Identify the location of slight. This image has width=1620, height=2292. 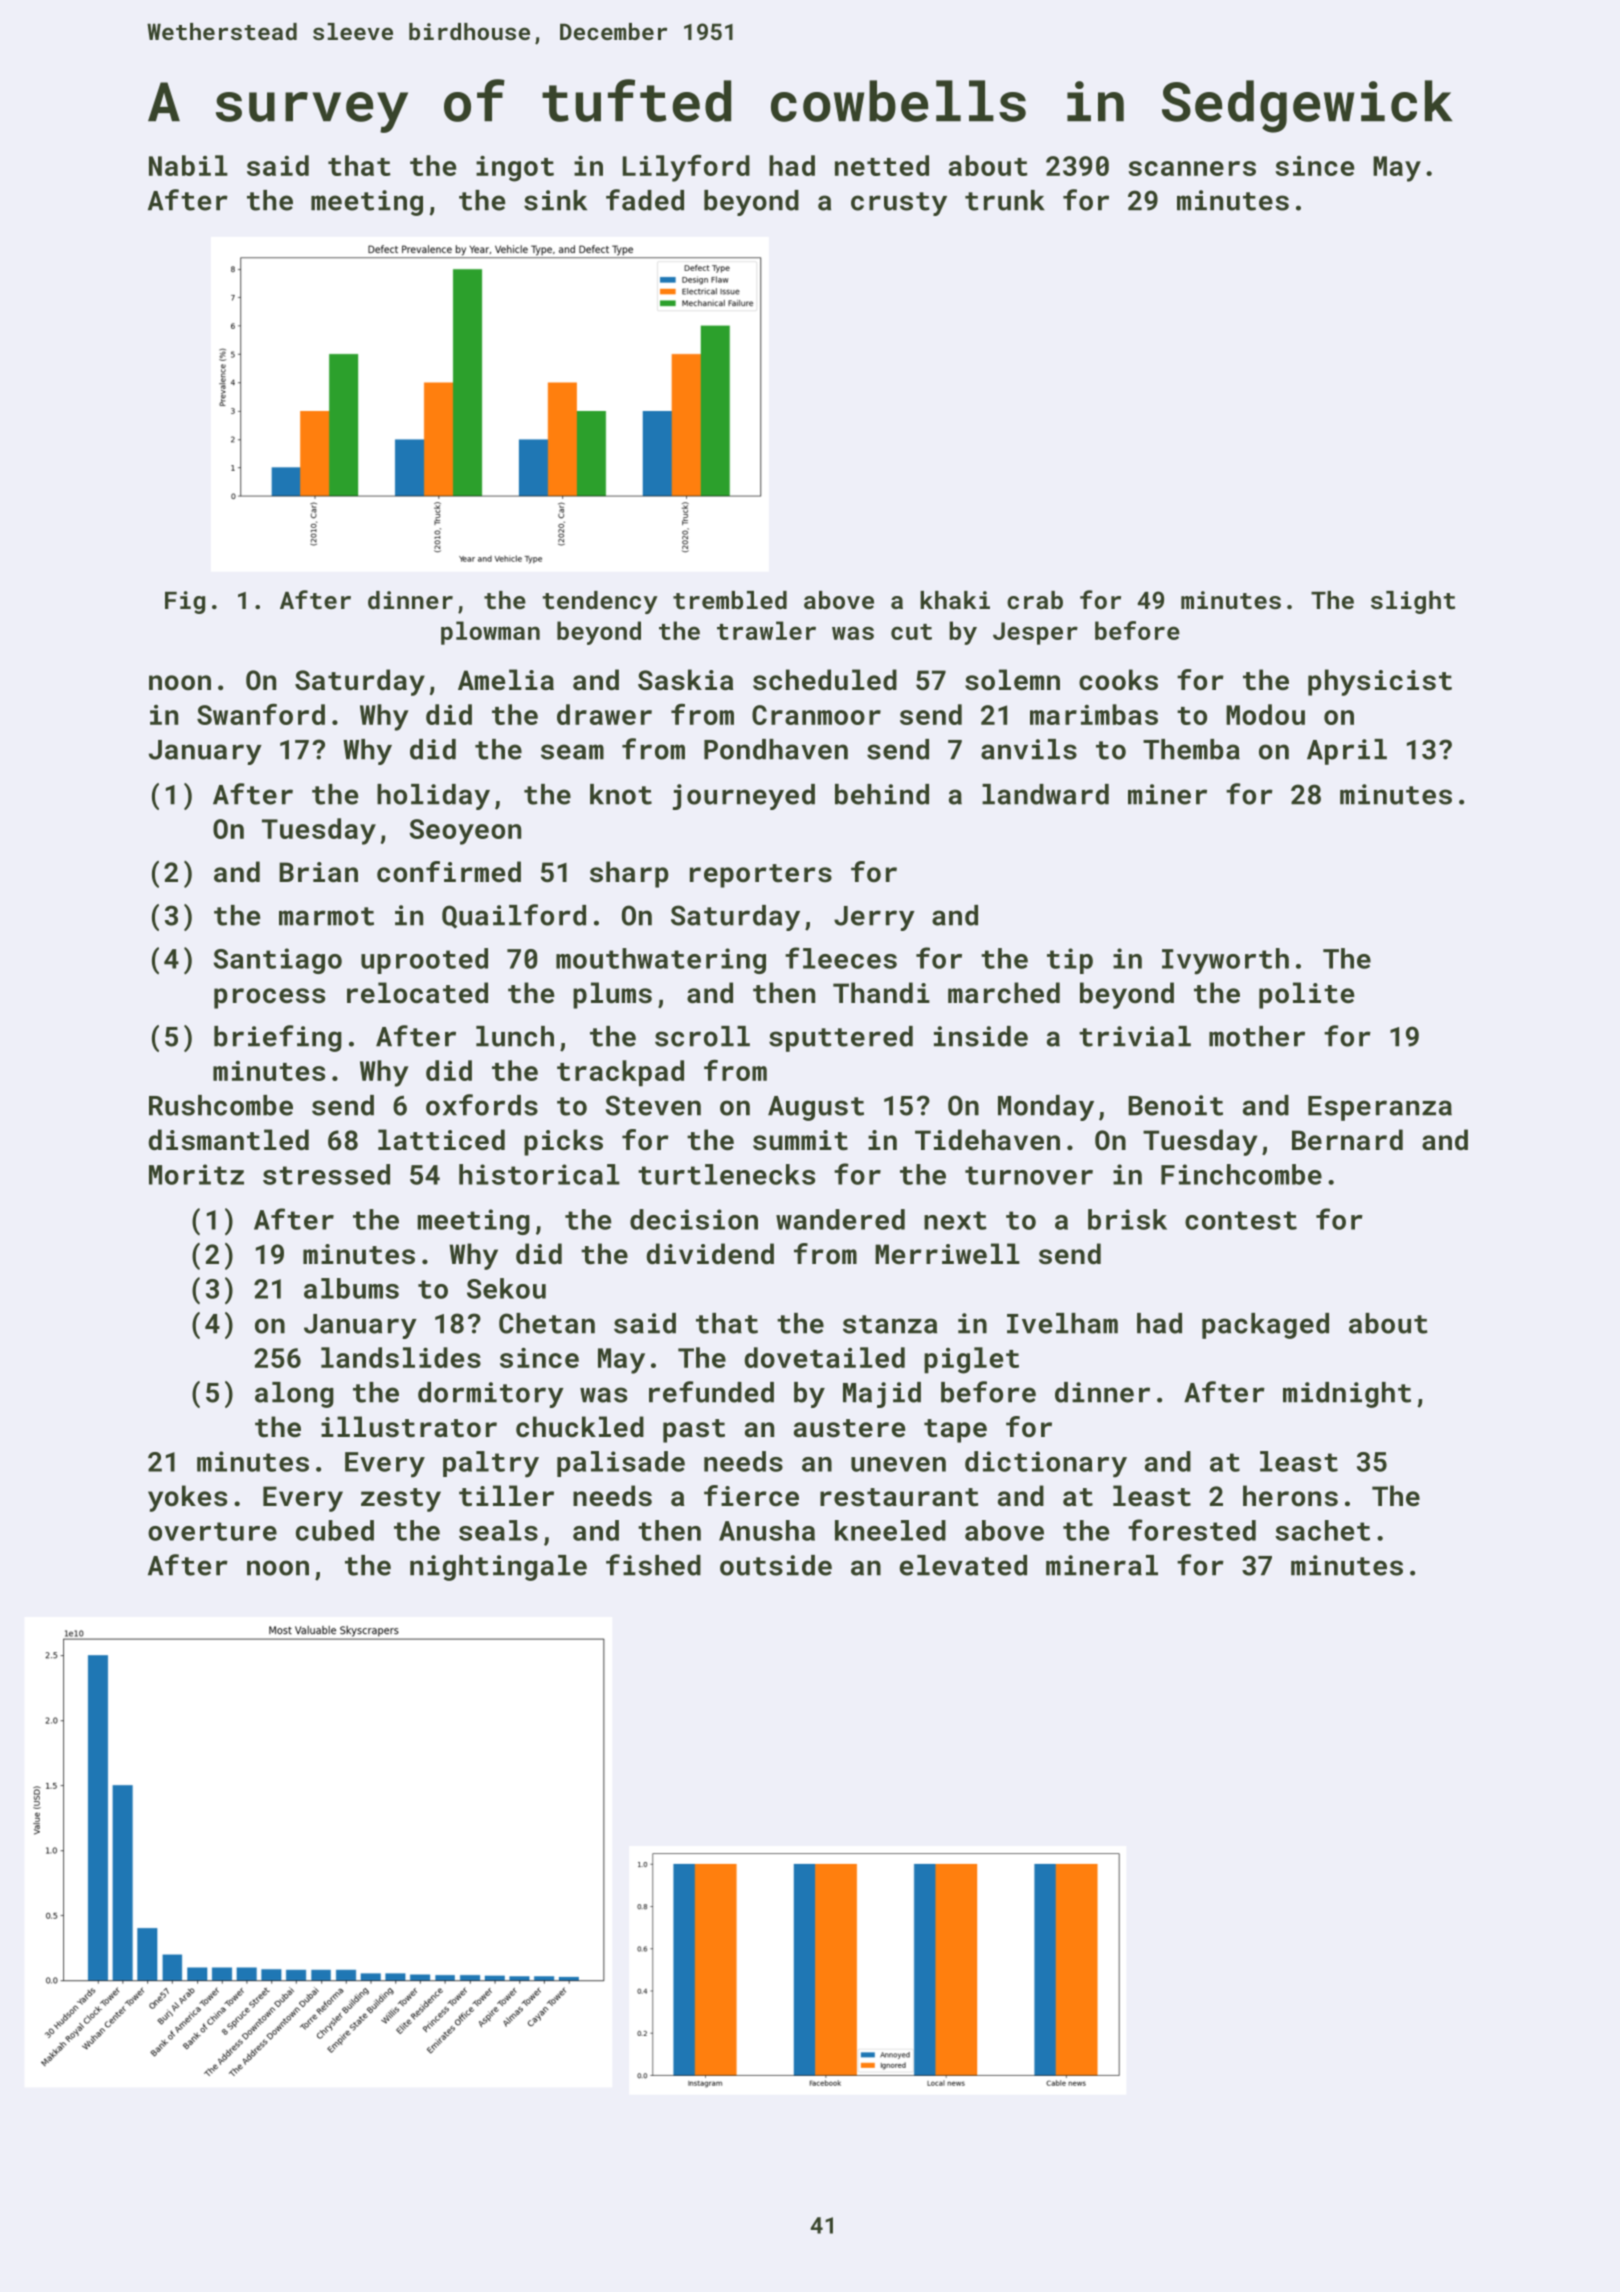
(1413, 602).
